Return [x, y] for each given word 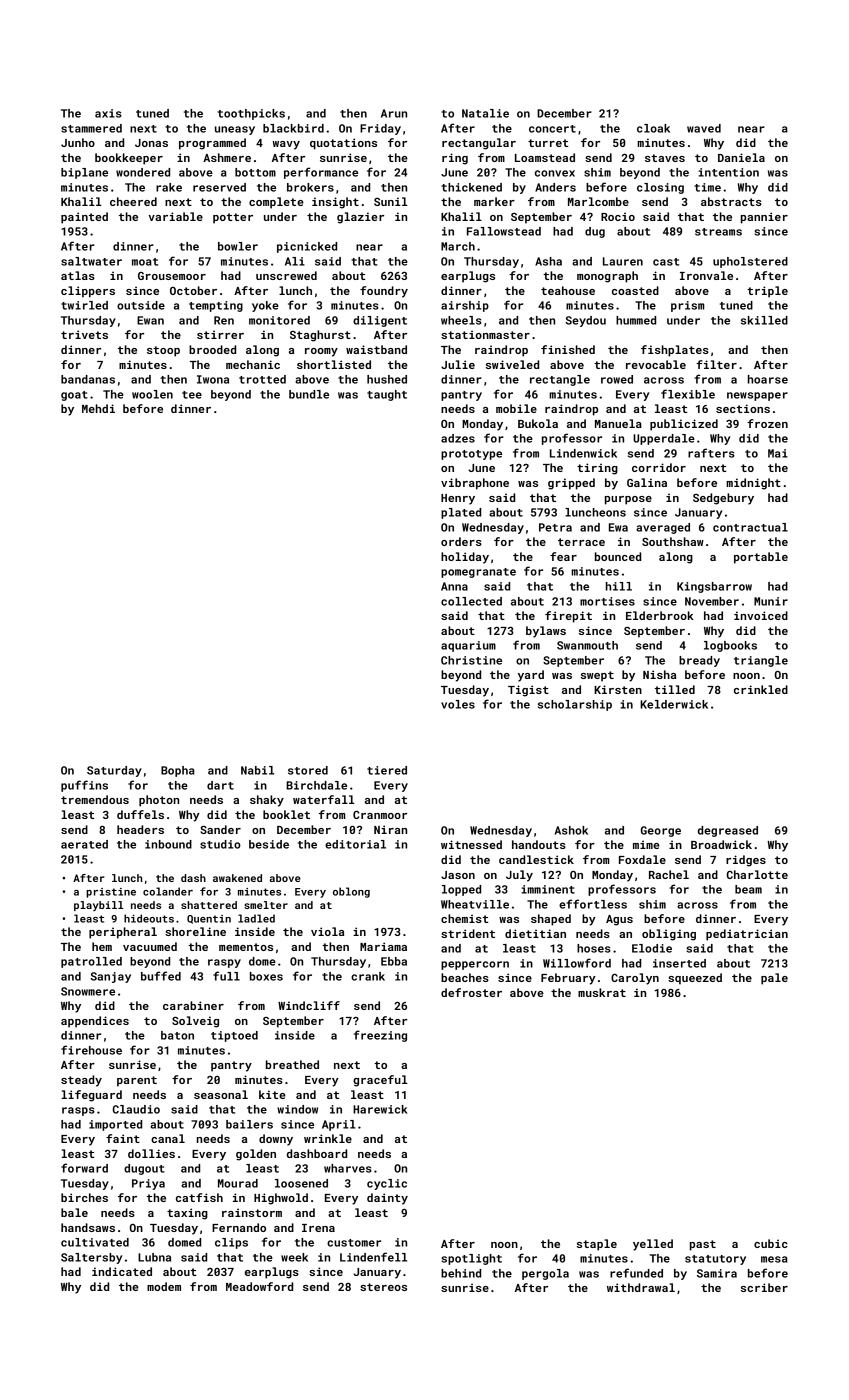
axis [108, 113]
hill [619, 586]
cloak [653, 128]
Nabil [257, 770]
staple [597, 1245]
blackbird [293, 128]
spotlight [471, 1259]
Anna [454, 586]
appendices [95, 1022]
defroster [471, 992]
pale [774, 979]
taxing [187, 1214]
